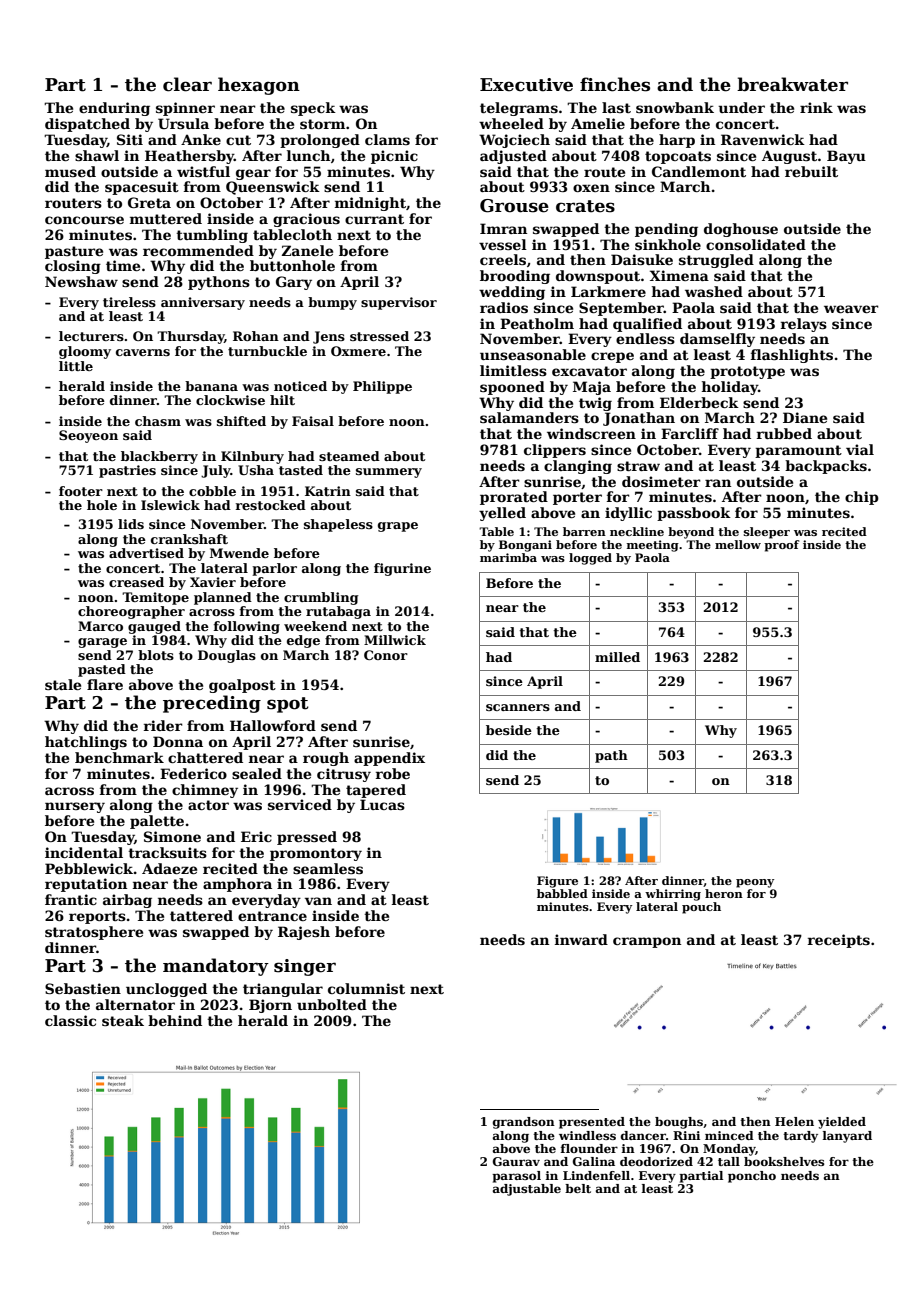 The image size is (924, 1308). I want to click on struggled, so click(716, 261).
